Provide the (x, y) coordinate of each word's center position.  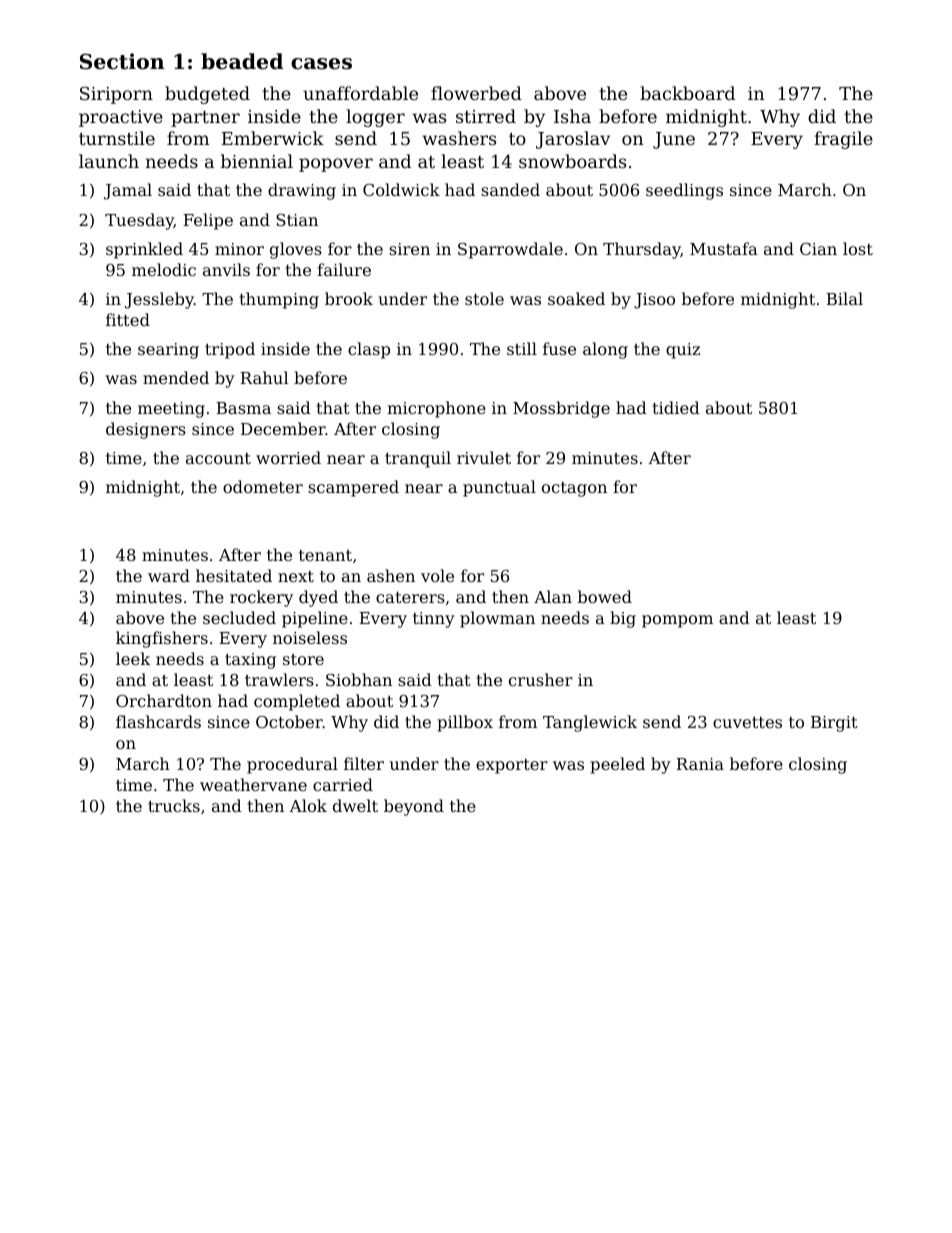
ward (169, 575)
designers (146, 430)
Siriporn (116, 95)
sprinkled (144, 250)
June (674, 140)
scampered (353, 488)
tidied (676, 407)
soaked (576, 298)
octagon (574, 489)
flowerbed (476, 93)
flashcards (158, 721)
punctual (499, 488)
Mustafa (724, 248)
